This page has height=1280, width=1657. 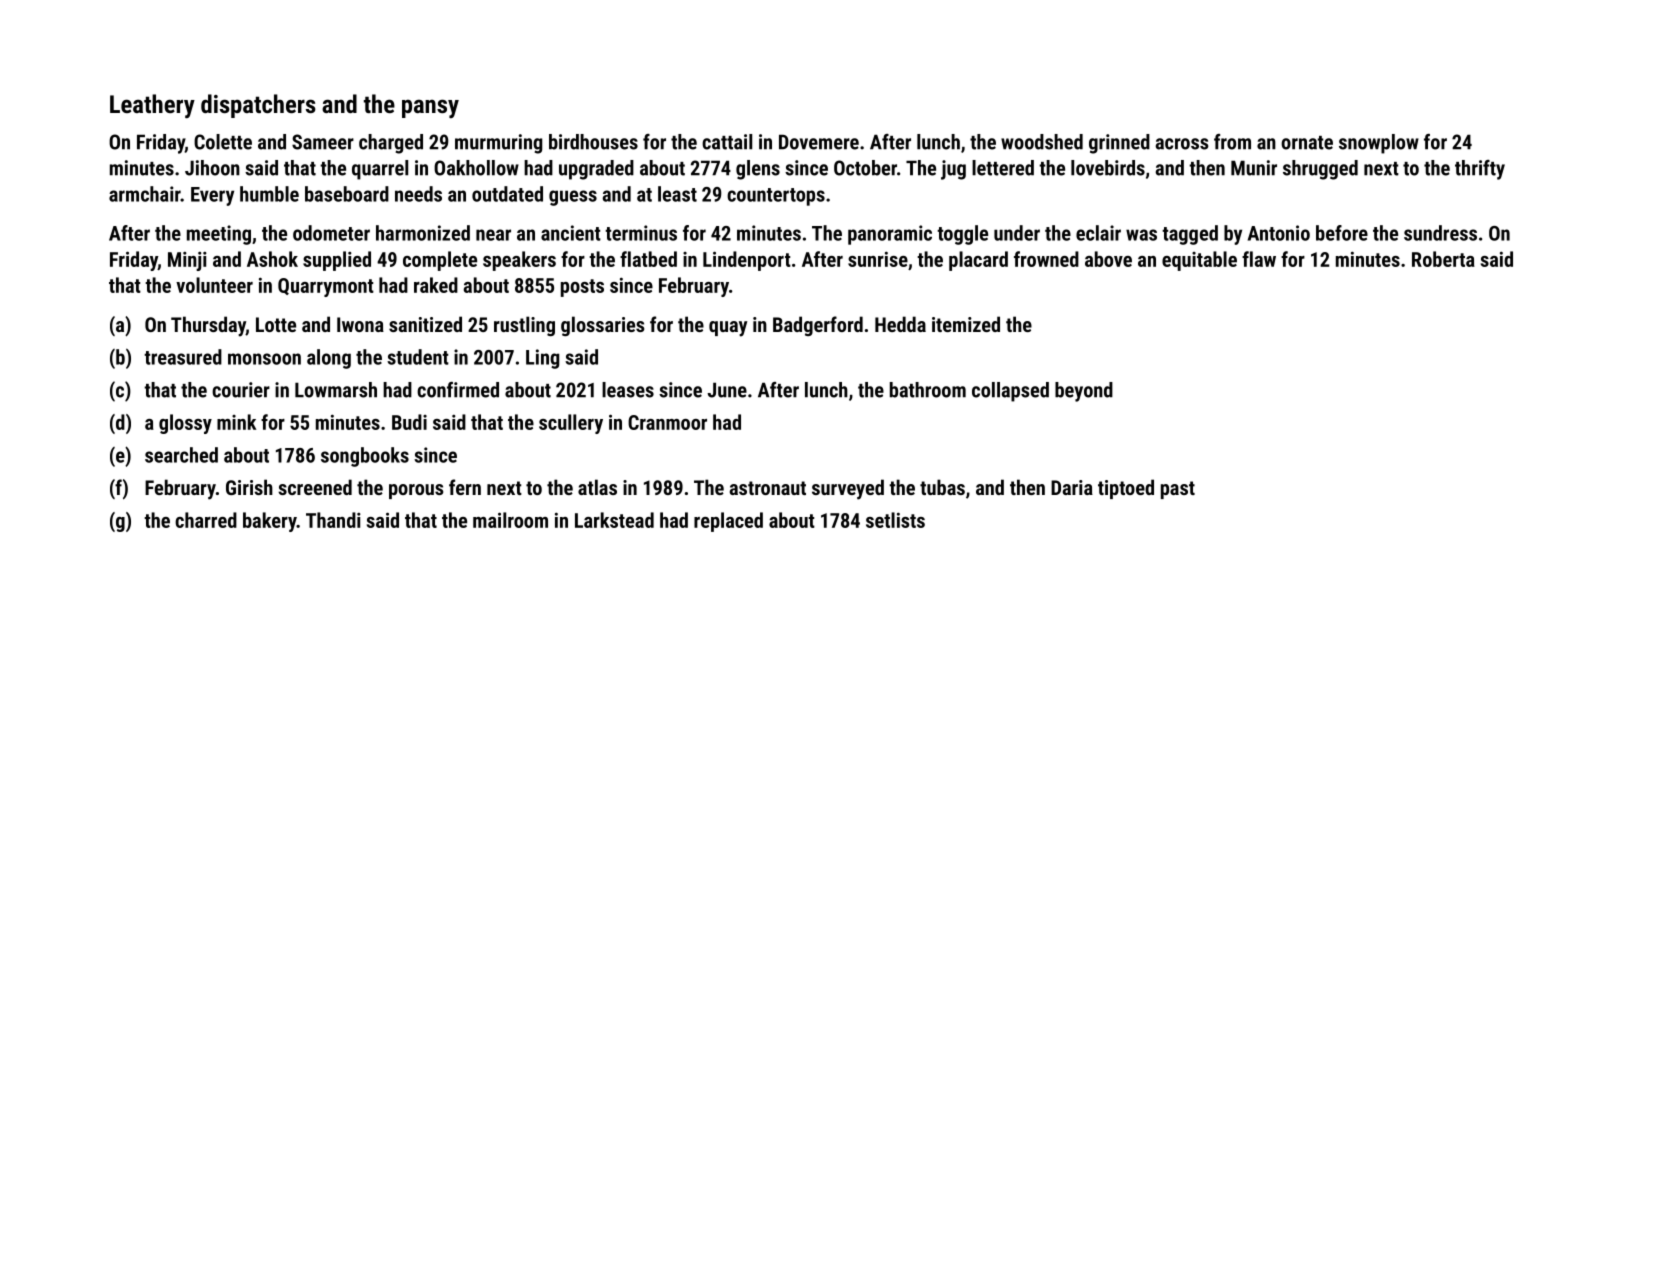 What do you see at coordinates (206, 520) in the page?
I see `charred` at bounding box center [206, 520].
